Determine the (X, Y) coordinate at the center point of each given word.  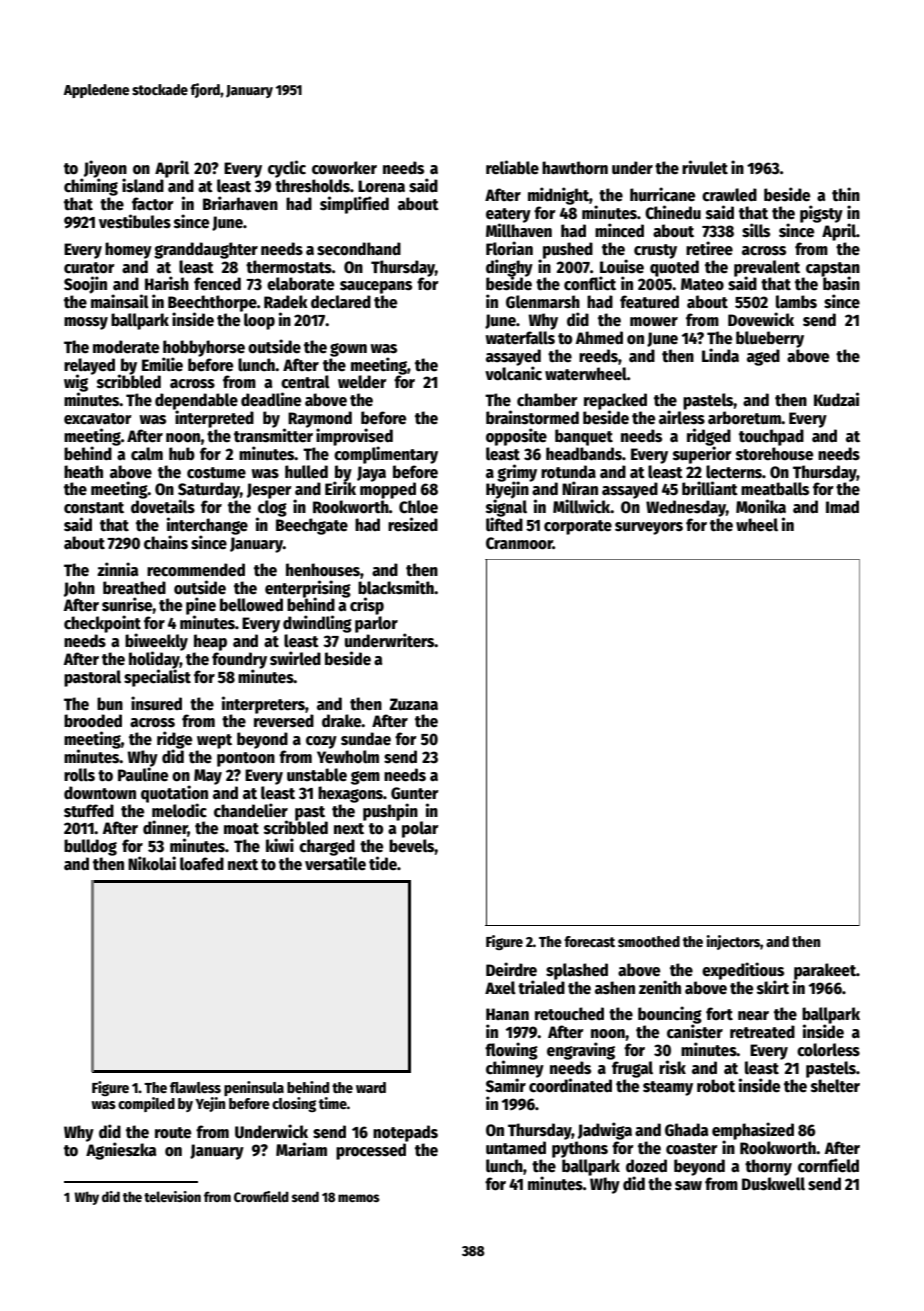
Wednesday (686, 508)
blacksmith (396, 587)
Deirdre (511, 969)
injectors (733, 942)
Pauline (143, 774)
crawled (729, 195)
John (79, 589)
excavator (98, 419)
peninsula (254, 1088)
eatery (508, 215)
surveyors (649, 528)
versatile (335, 863)
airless (682, 417)
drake (342, 721)
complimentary (386, 455)
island (143, 185)
